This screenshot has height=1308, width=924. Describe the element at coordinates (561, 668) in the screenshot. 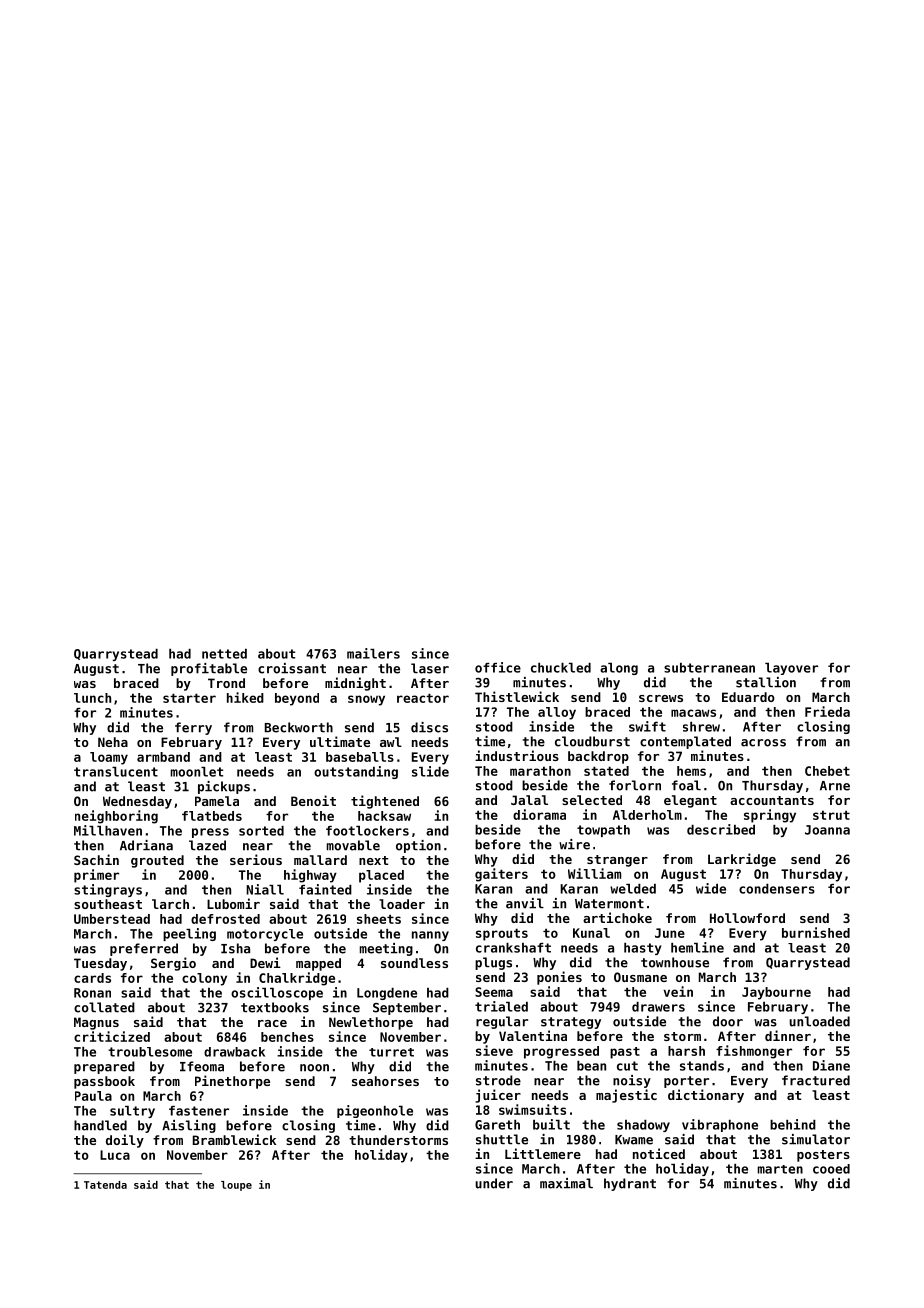

I see `chuckled` at that location.
